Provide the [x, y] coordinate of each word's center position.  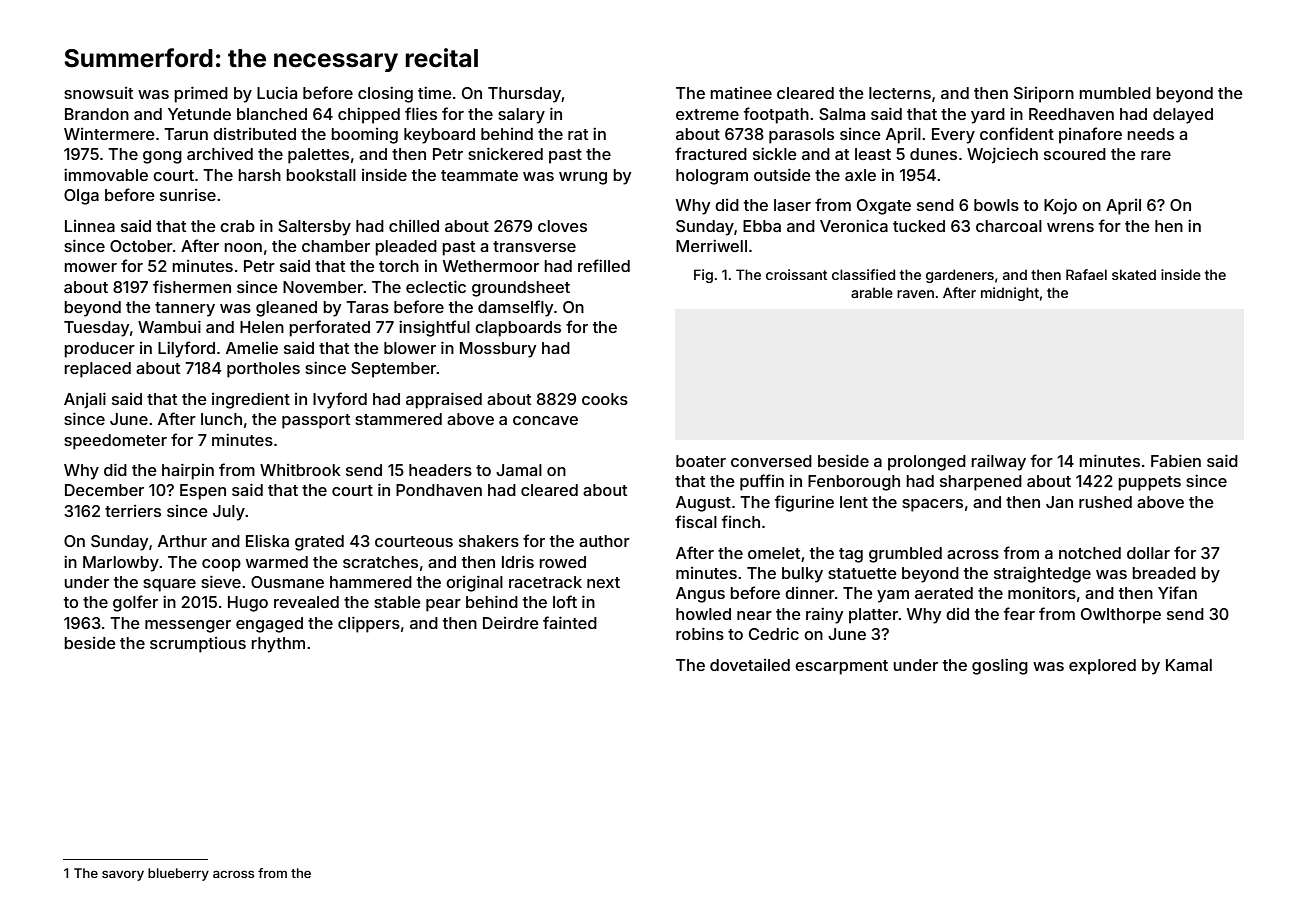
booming [364, 136]
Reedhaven [1071, 114]
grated [319, 543]
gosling [1000, 667]
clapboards [518, 329]
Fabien [1176, 460]
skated [1134, 274]
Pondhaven [439, 490]
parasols [801, 136]
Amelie [252, 348]
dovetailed [750, 665]
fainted [570, 622]
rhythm [278, 645]
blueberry [178, 874]
